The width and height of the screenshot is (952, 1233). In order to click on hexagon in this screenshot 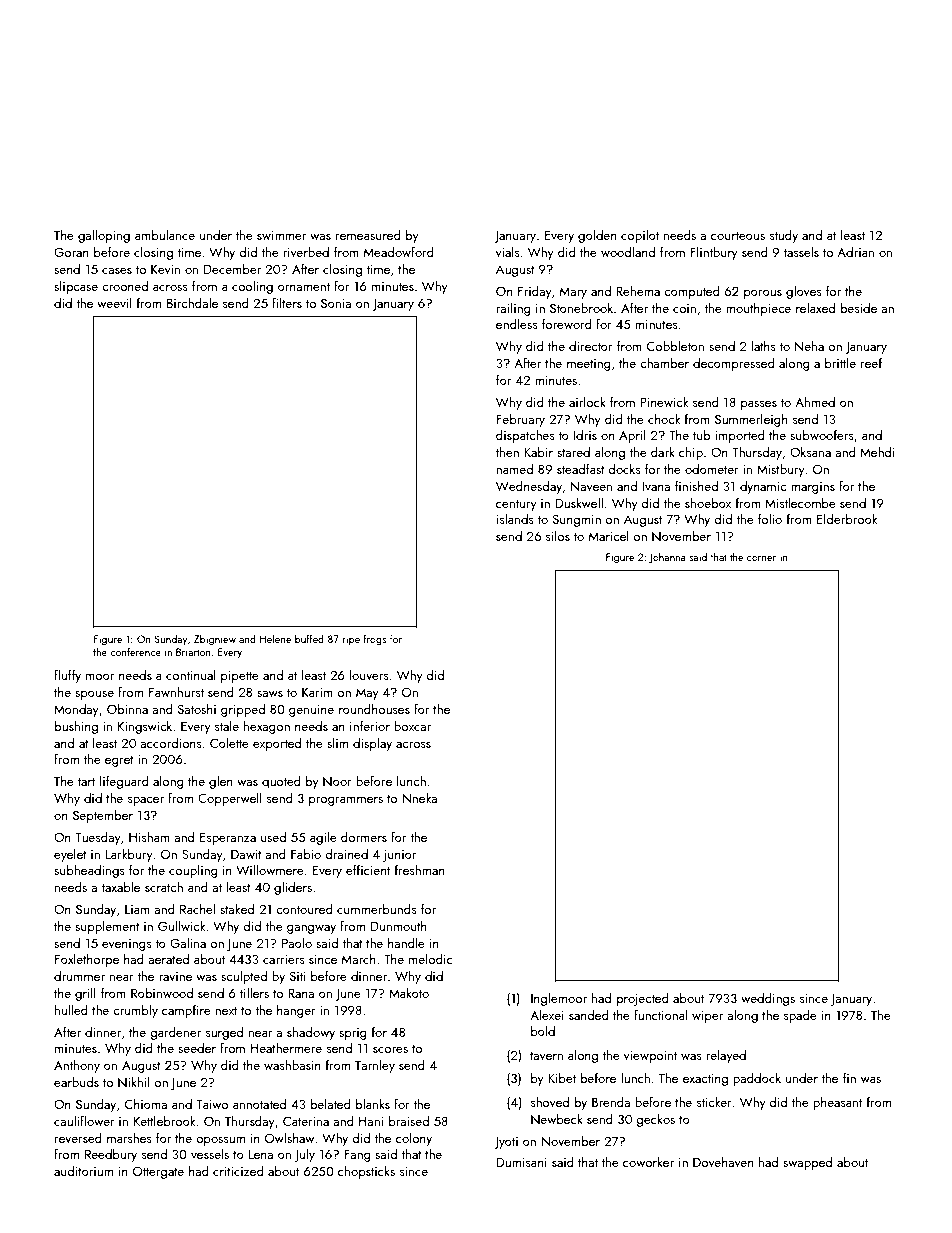, I will do `click(267, 727)`.
